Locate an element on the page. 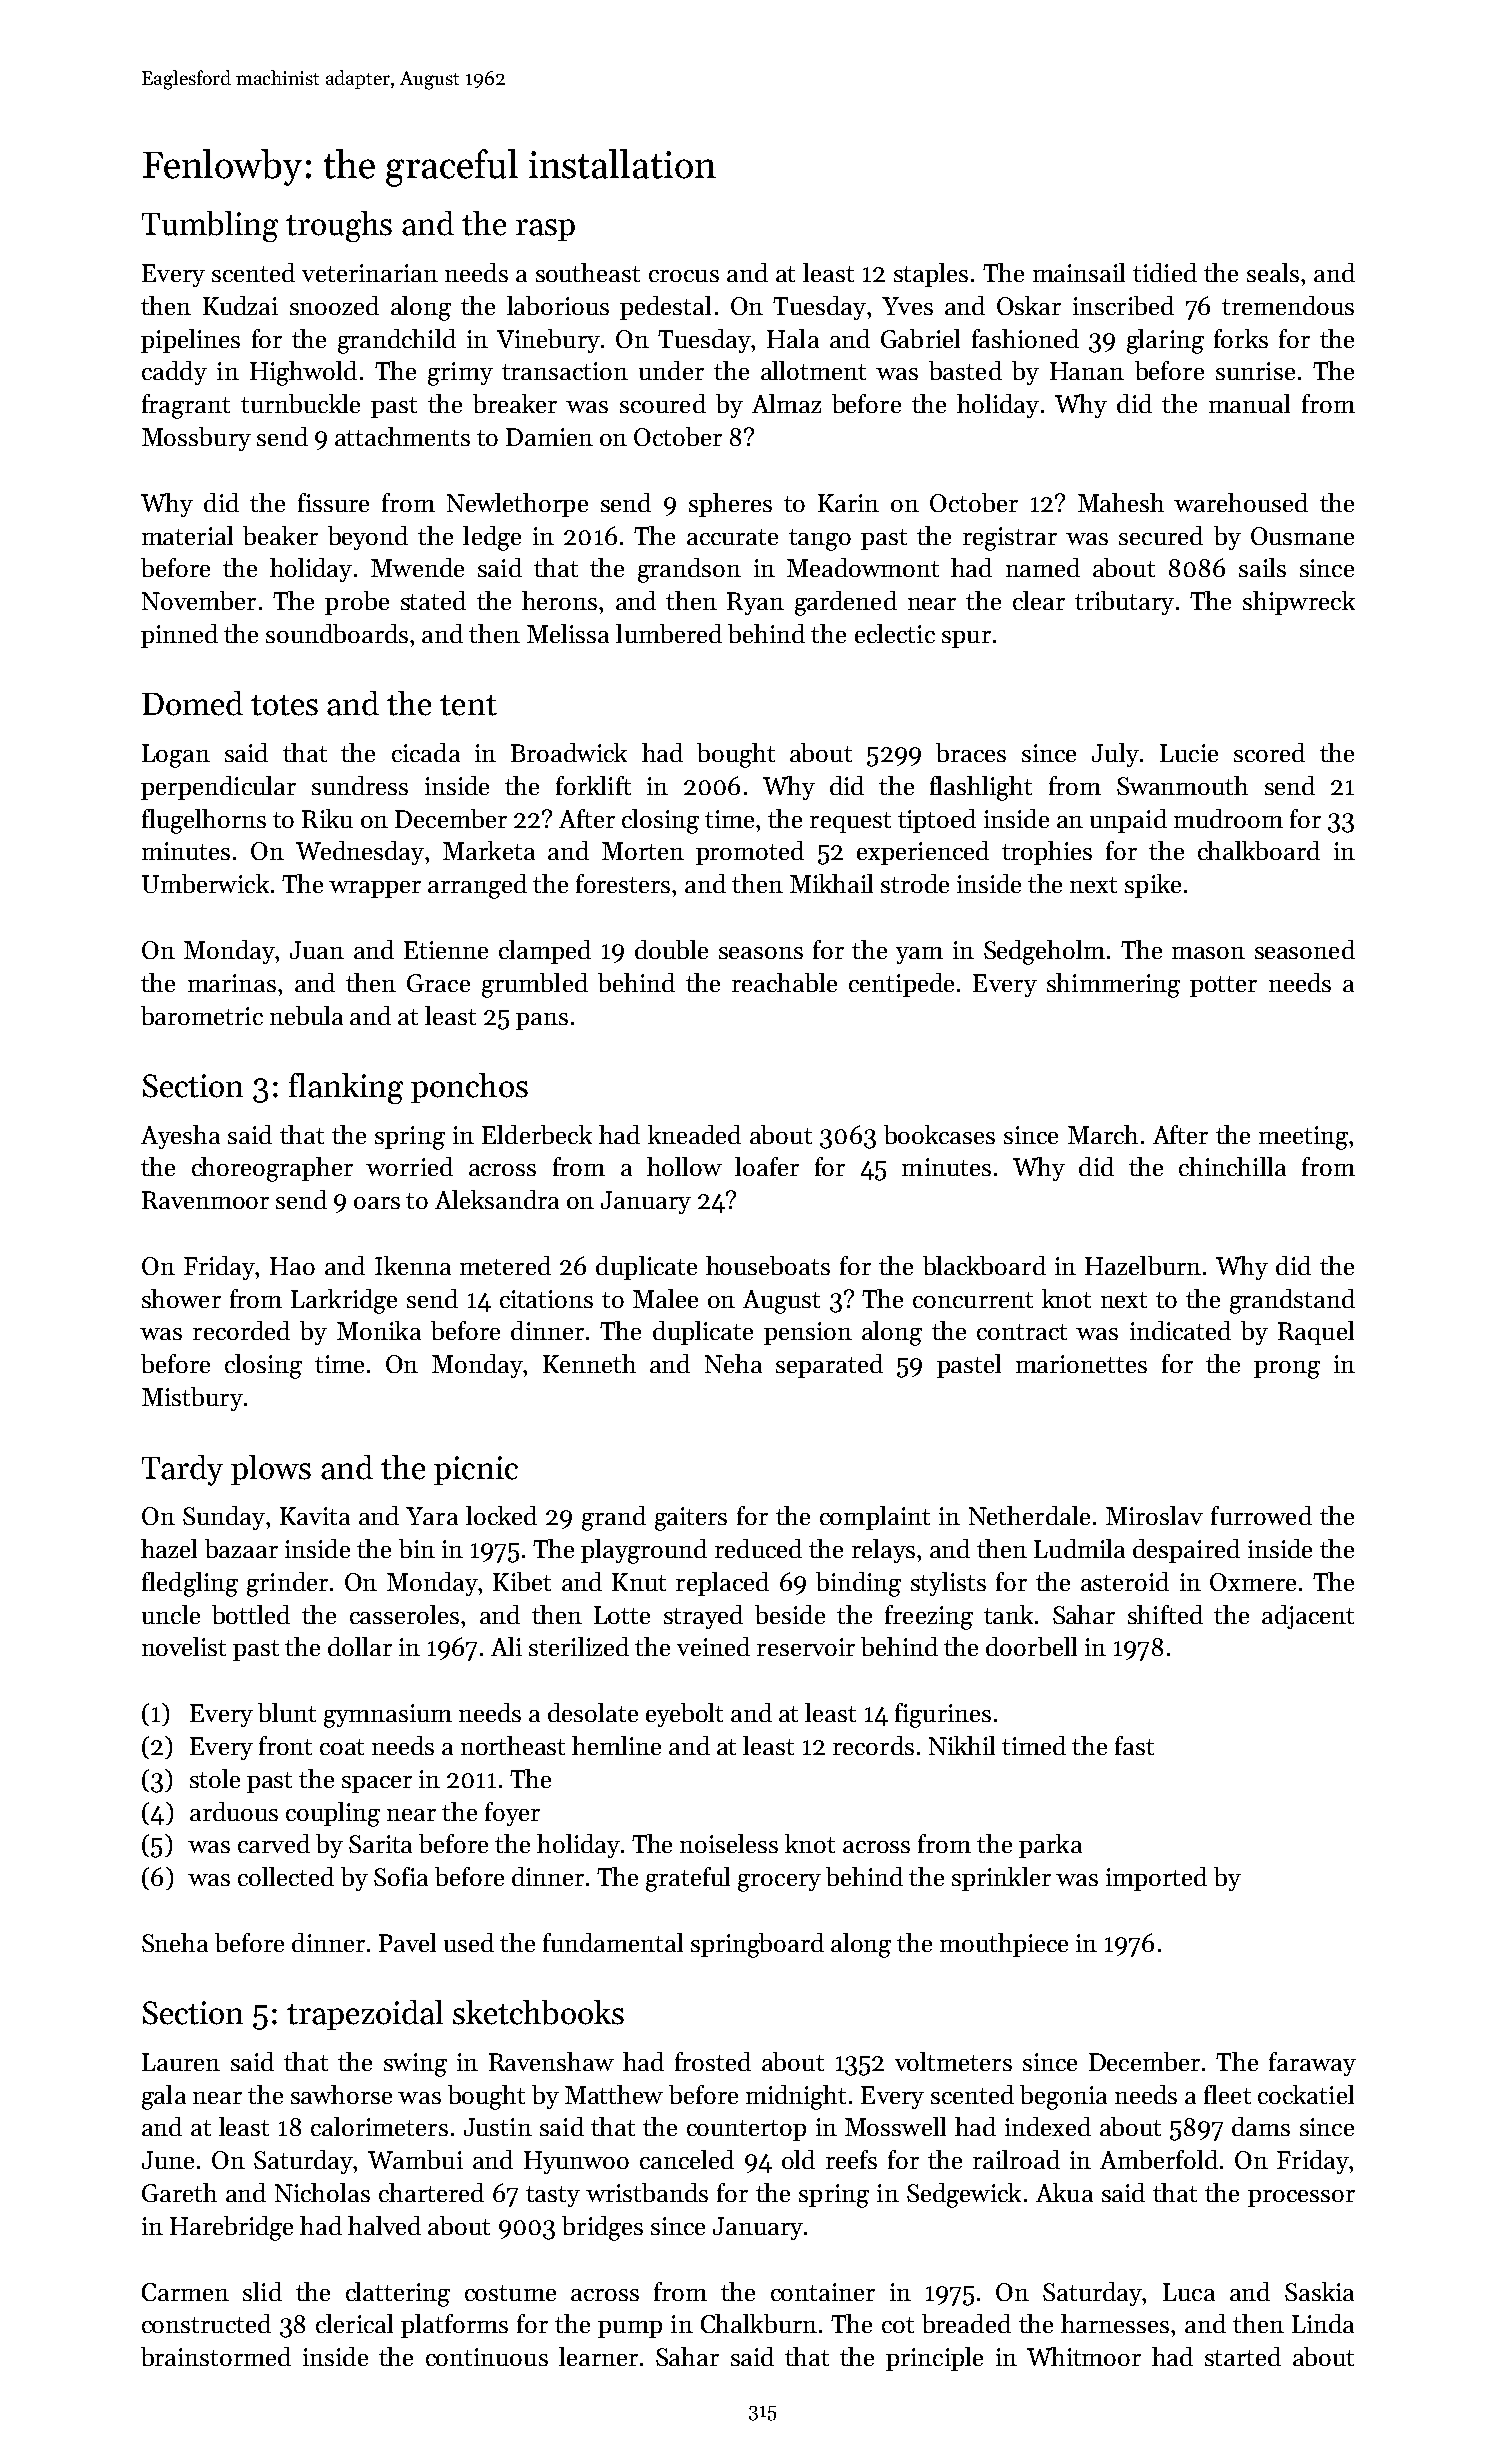 The image size is (1496, 2464). kneaded is located at coordinates (694, 1134).
